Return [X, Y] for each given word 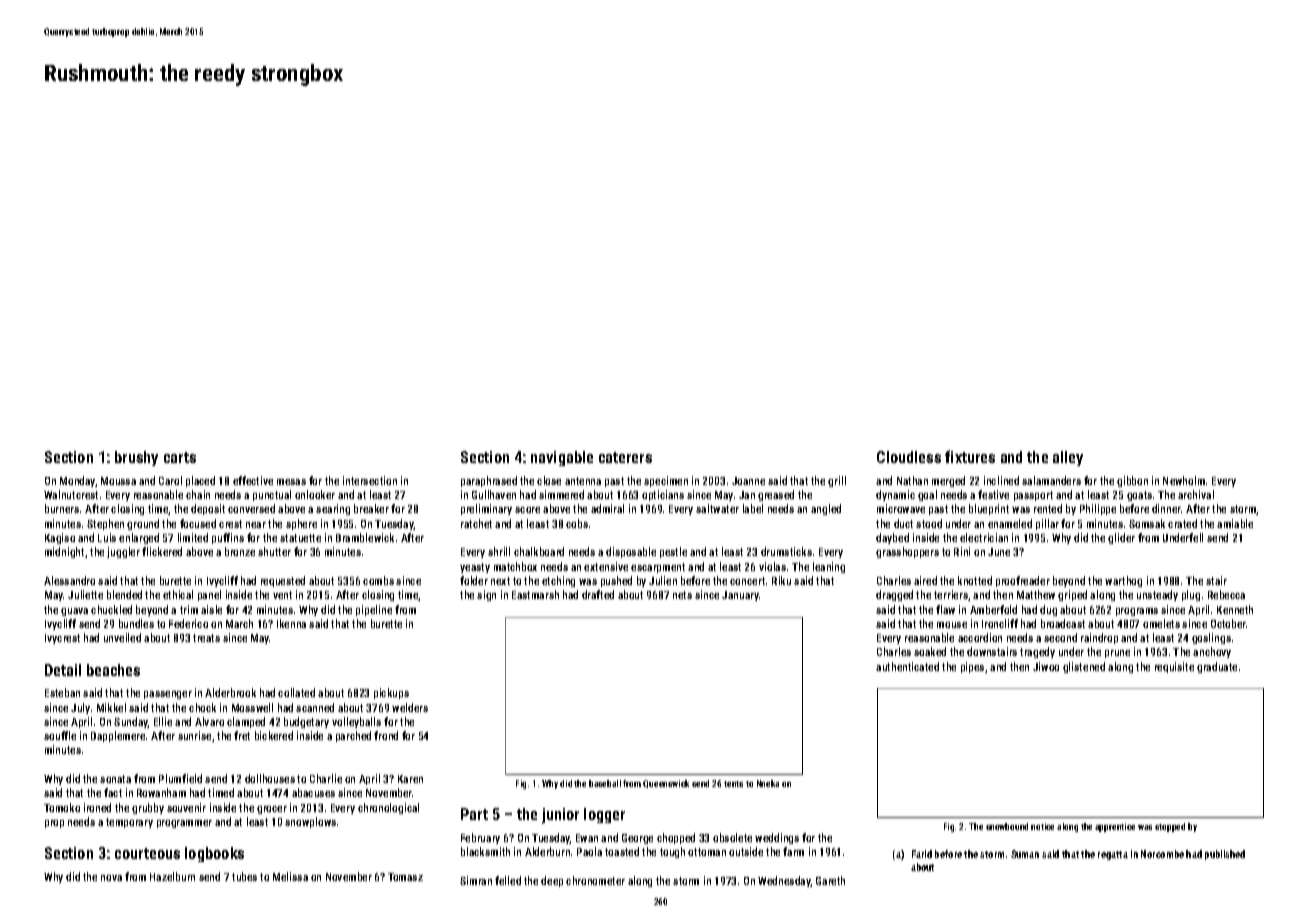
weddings [777, 838]
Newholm [1184, 480]
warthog [1123, 581]
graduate [1217, 667]
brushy [136, 458]
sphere [301, 524]
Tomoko [62, 807]
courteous [147, 853]
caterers [625, 457]
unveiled [122, 637]
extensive [606, 566]
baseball [605, 783]
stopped [1170, 827]
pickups [391, 693]
